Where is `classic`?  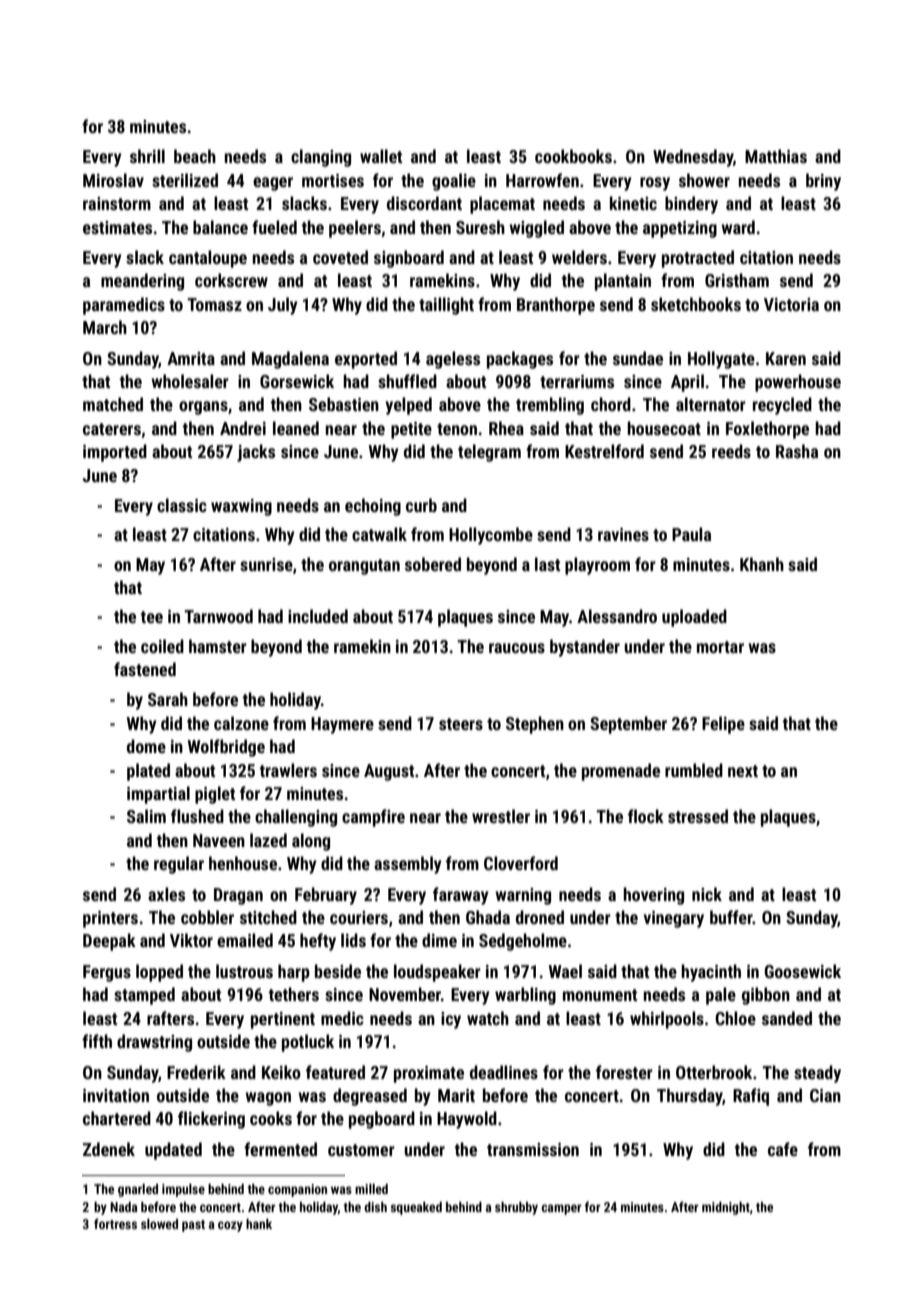
classic is located at coordinates (182, 505).
